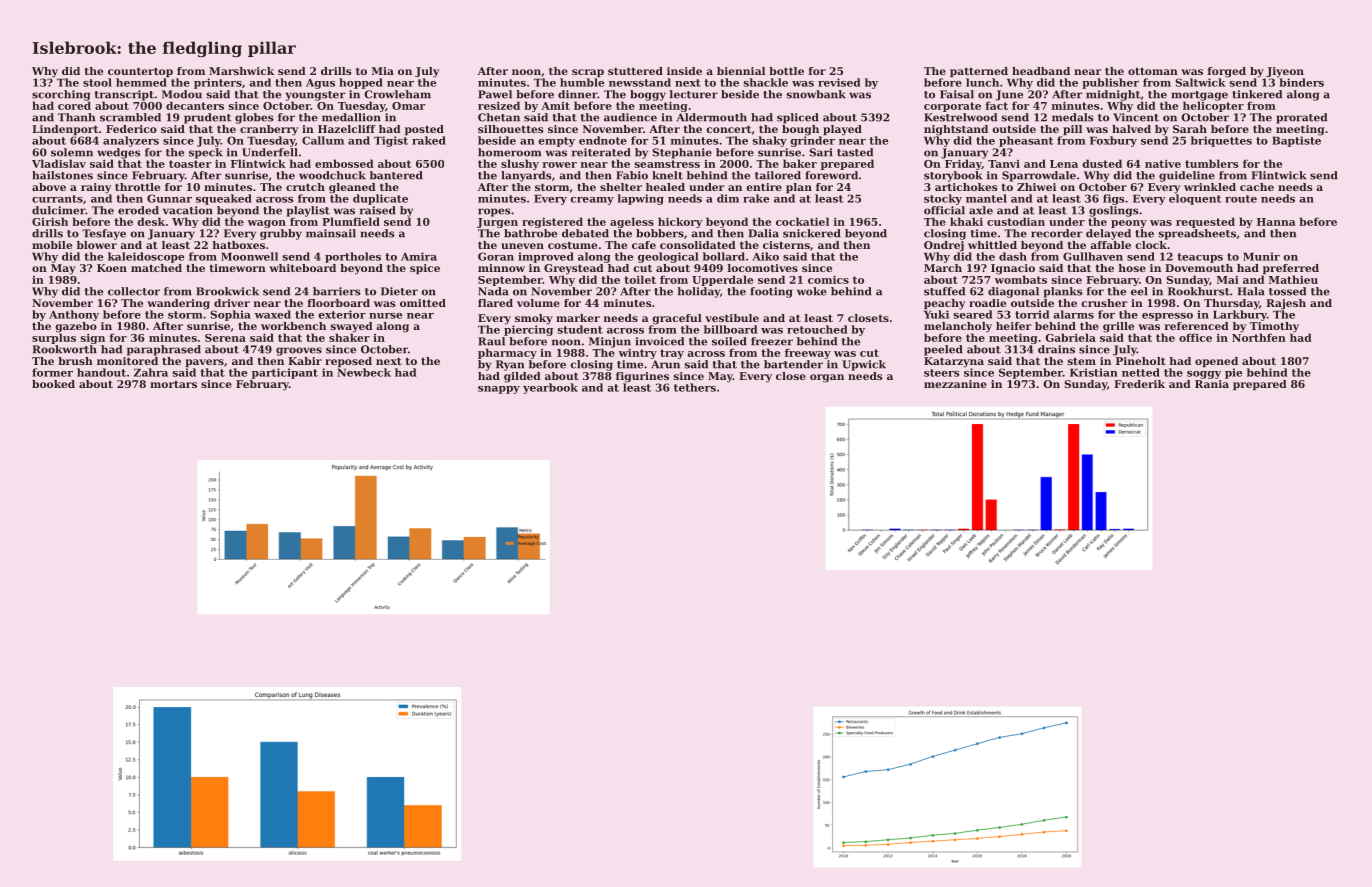 The image size is (1372, 887). What do you see at coordinates (173, 384) in the image?
I see `mortars` at bounding box center [173, 384].
